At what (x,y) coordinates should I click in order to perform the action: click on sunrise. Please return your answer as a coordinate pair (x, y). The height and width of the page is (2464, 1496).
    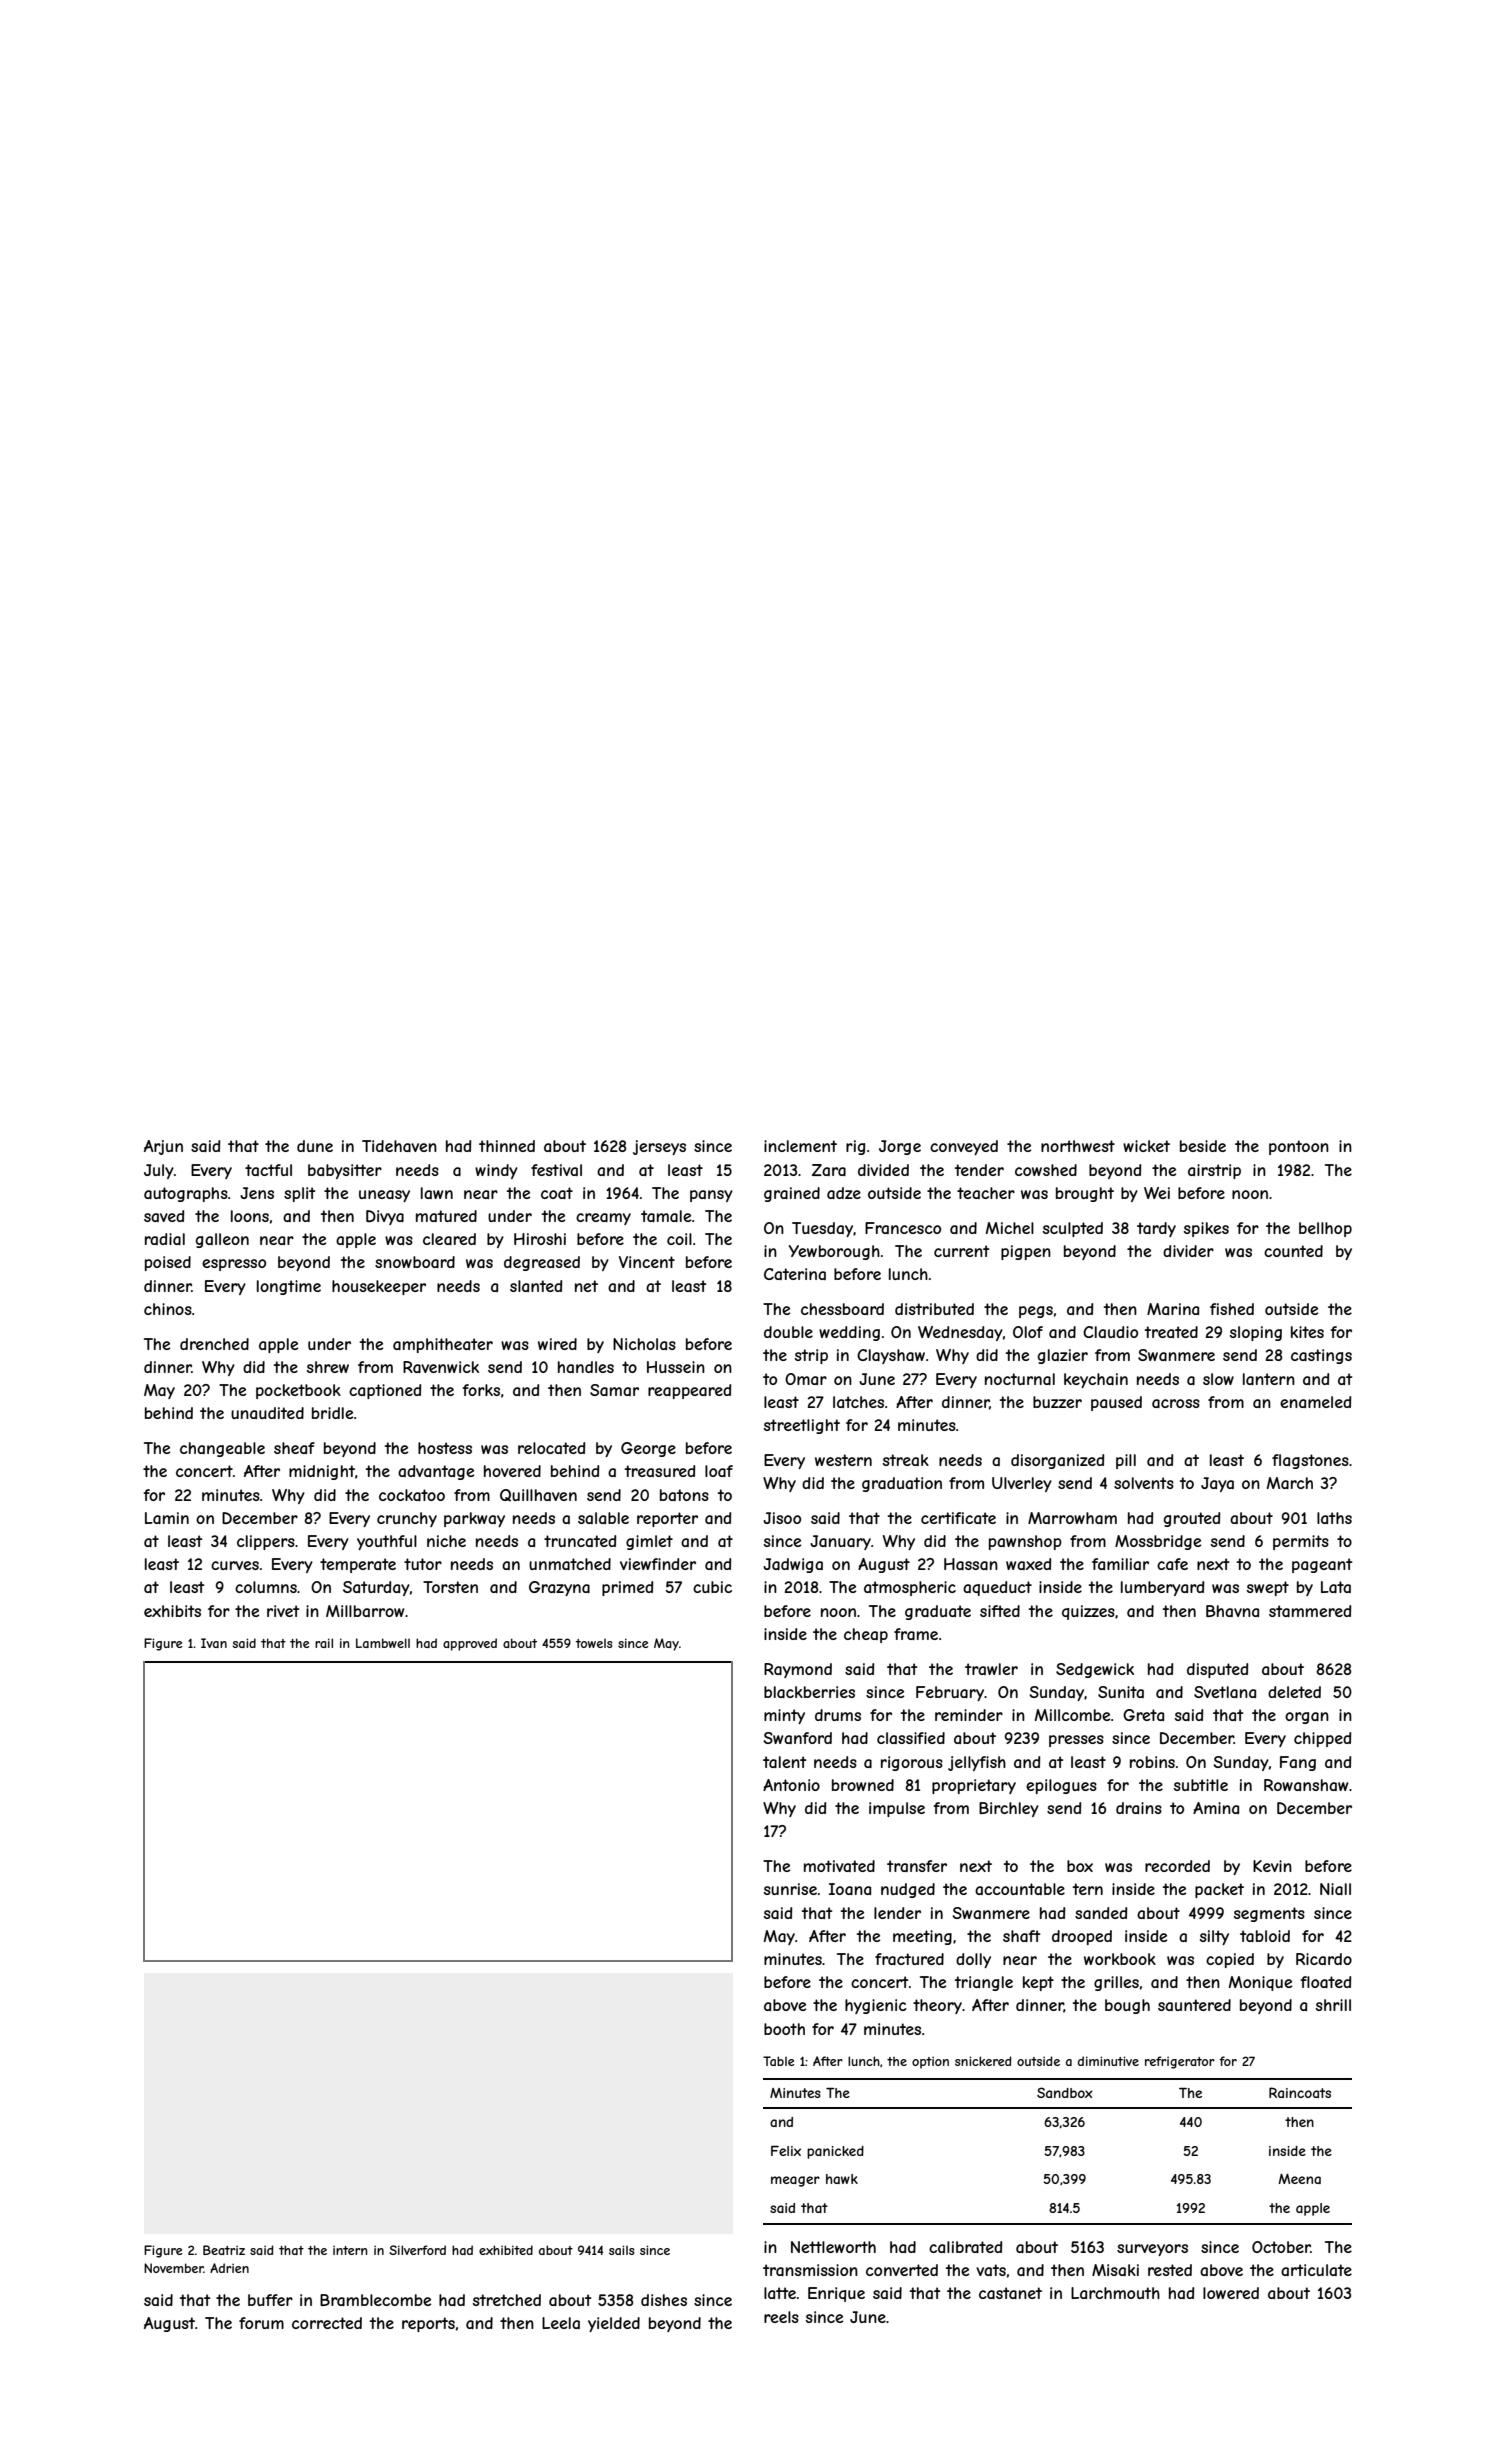
    Looking at the image, I should click on (790, 1889).
